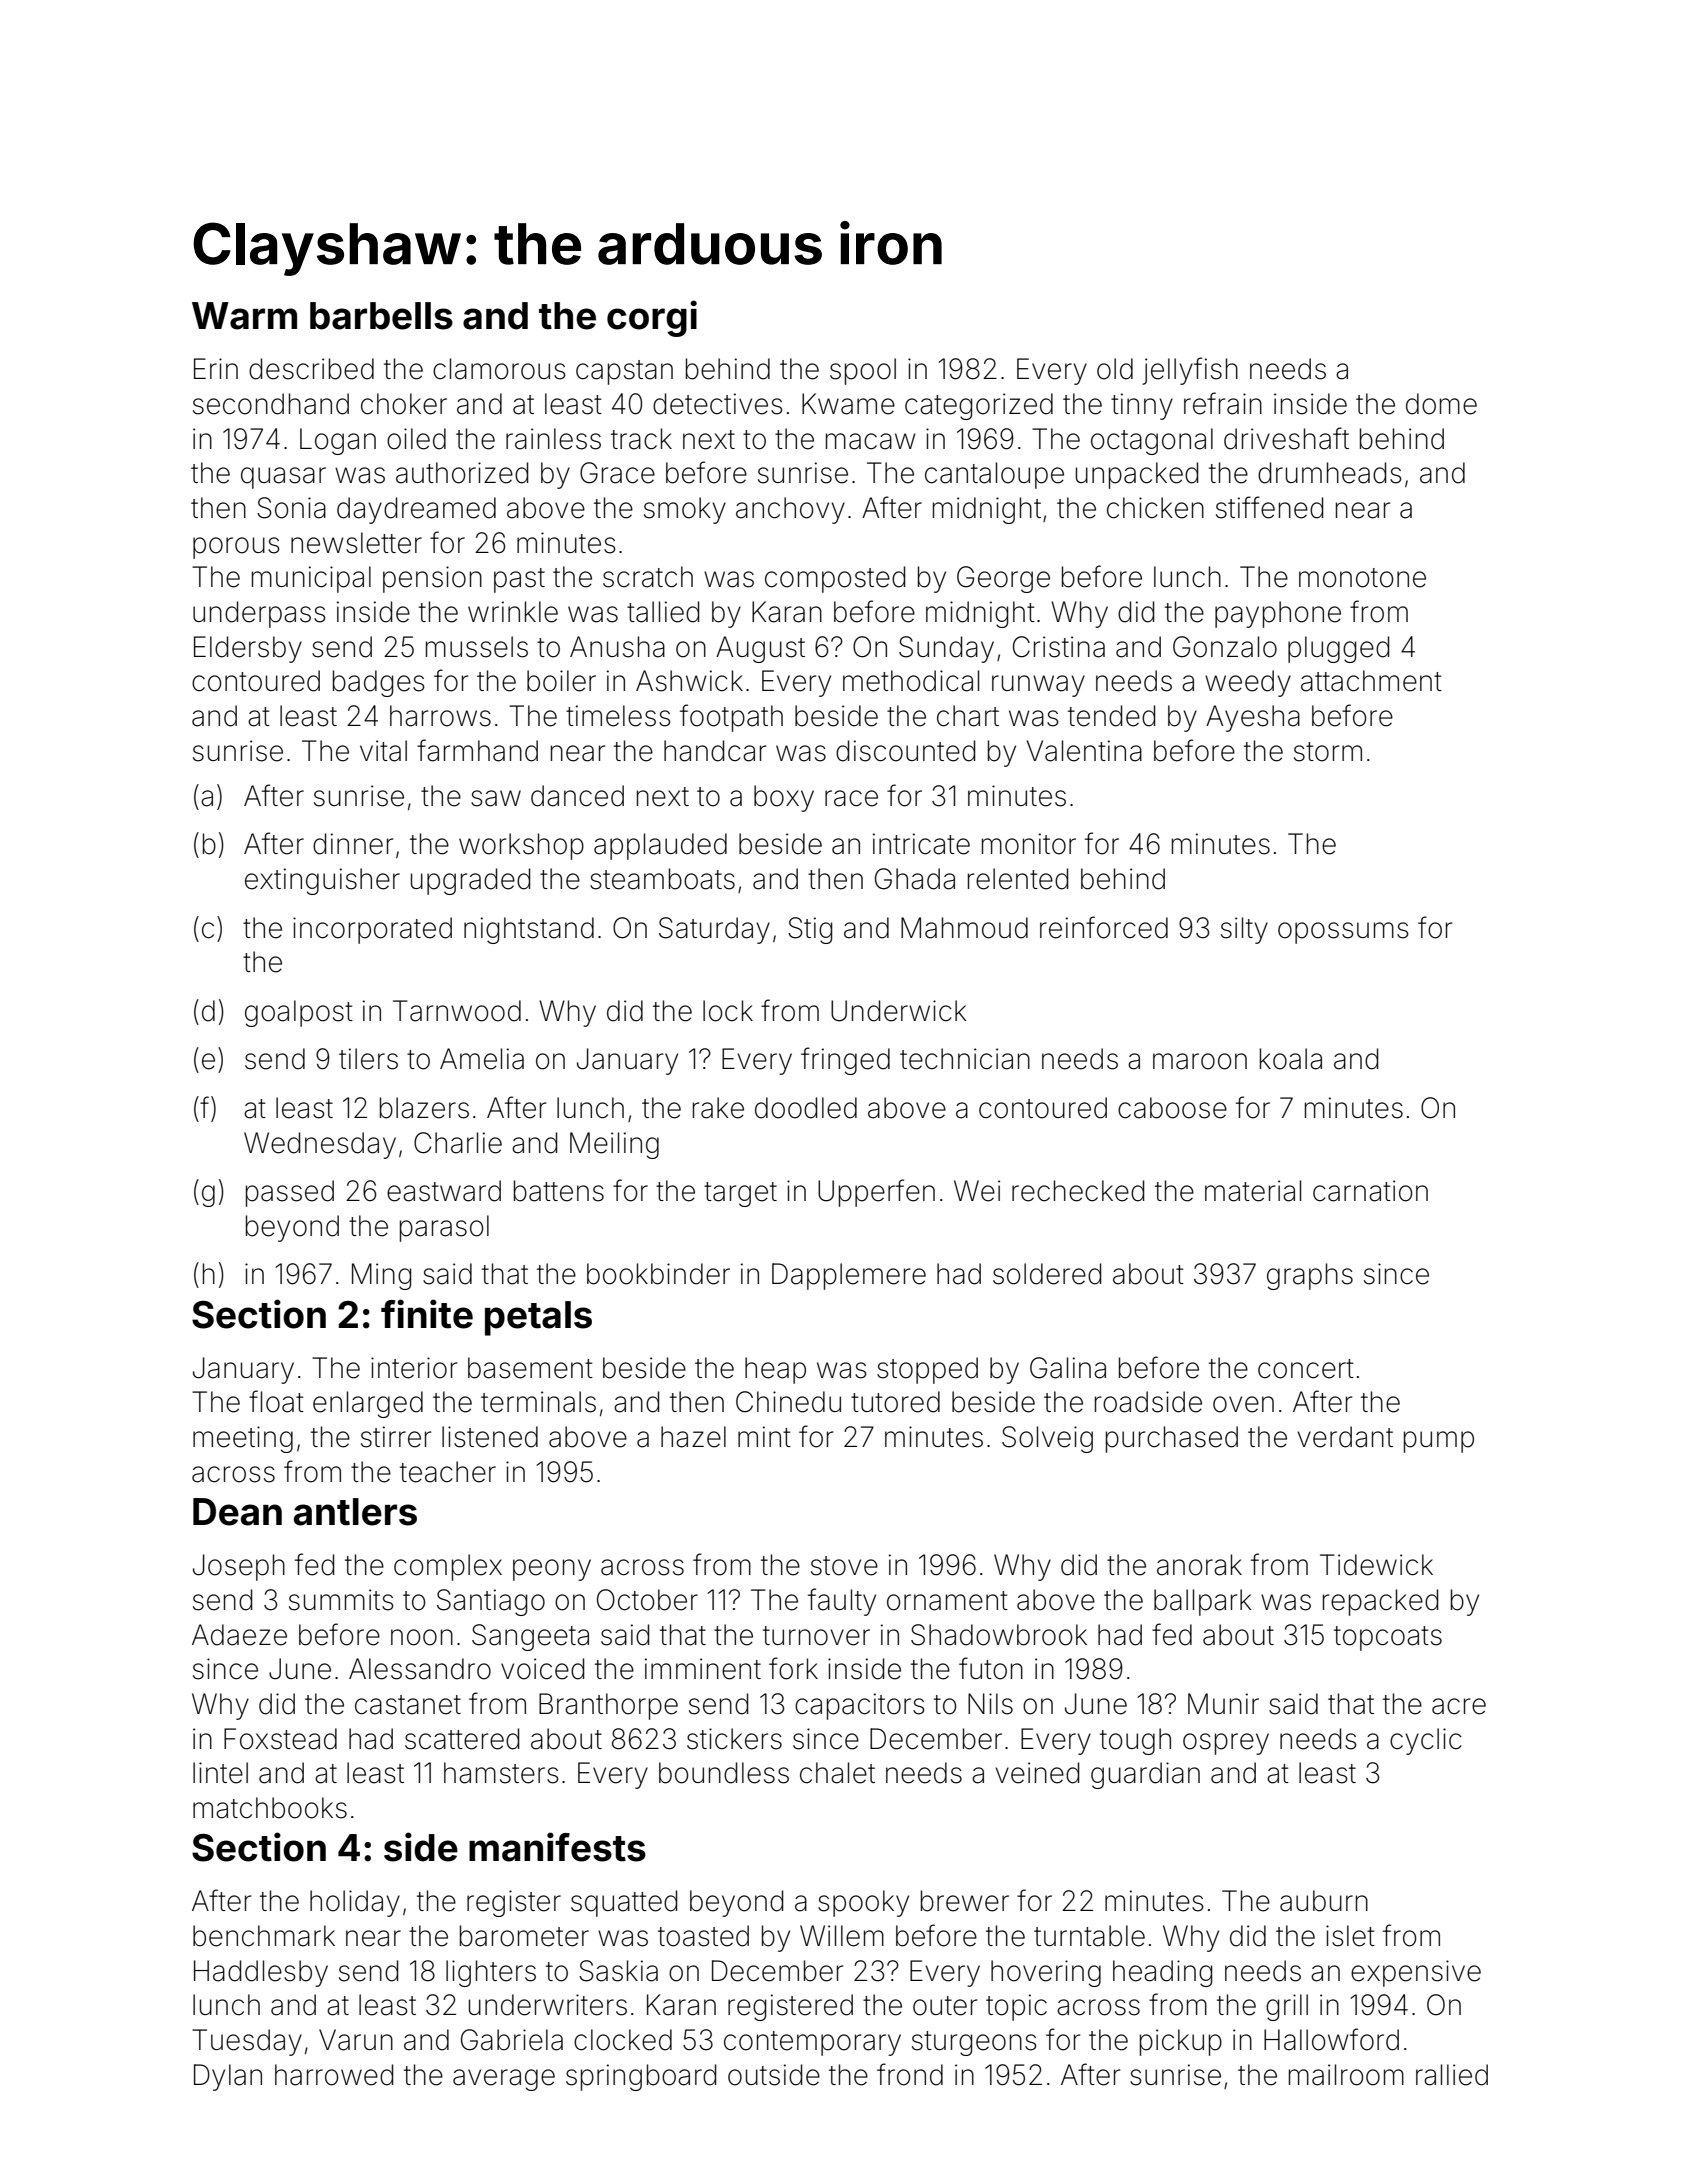 This document has height=2178, width=1683. What do you see at coordinates (355, 1903) in the document?
I see `holiday` at bounding box center [355, 1903].
